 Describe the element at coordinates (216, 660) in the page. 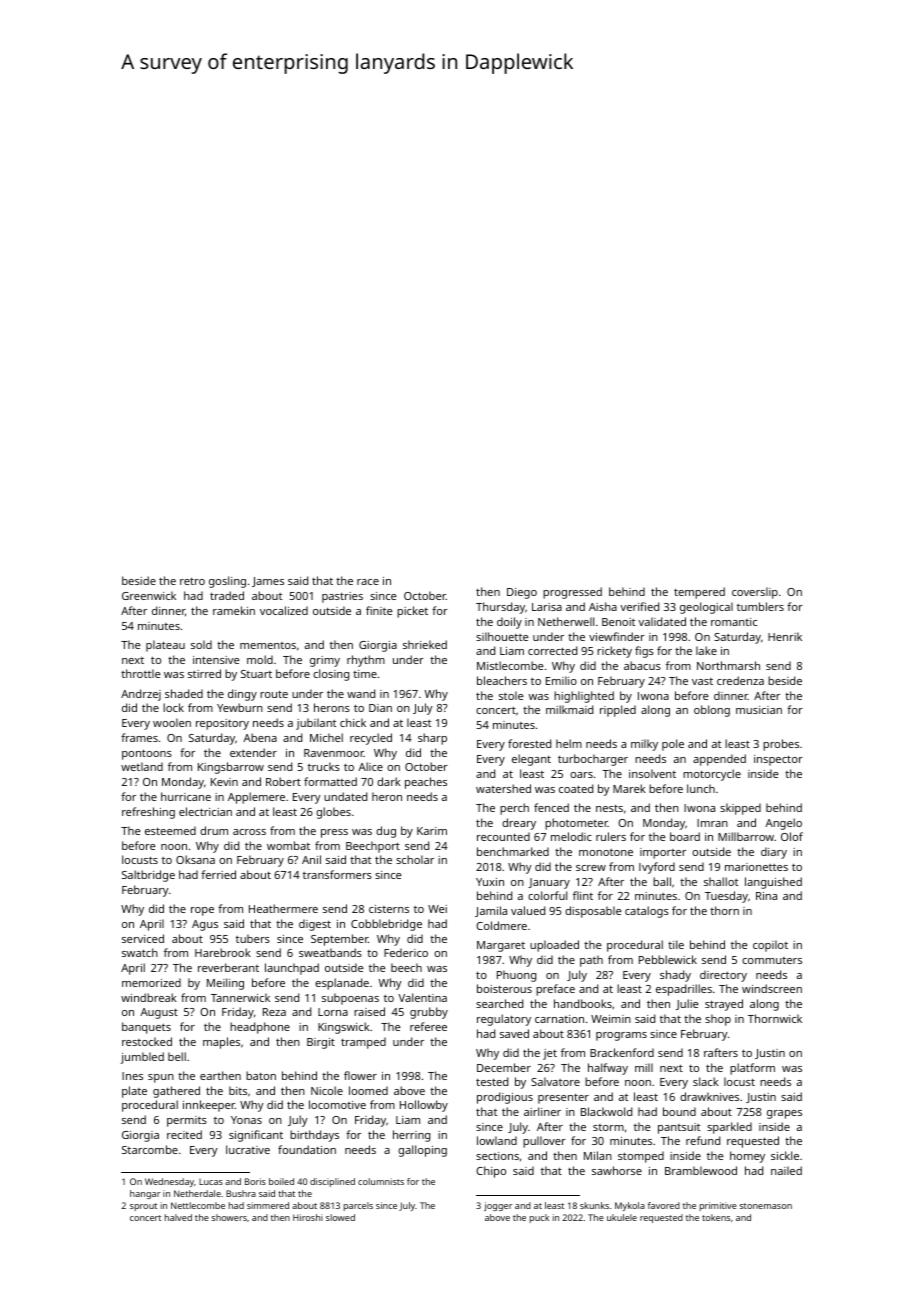

I see `intensive` at that location.
